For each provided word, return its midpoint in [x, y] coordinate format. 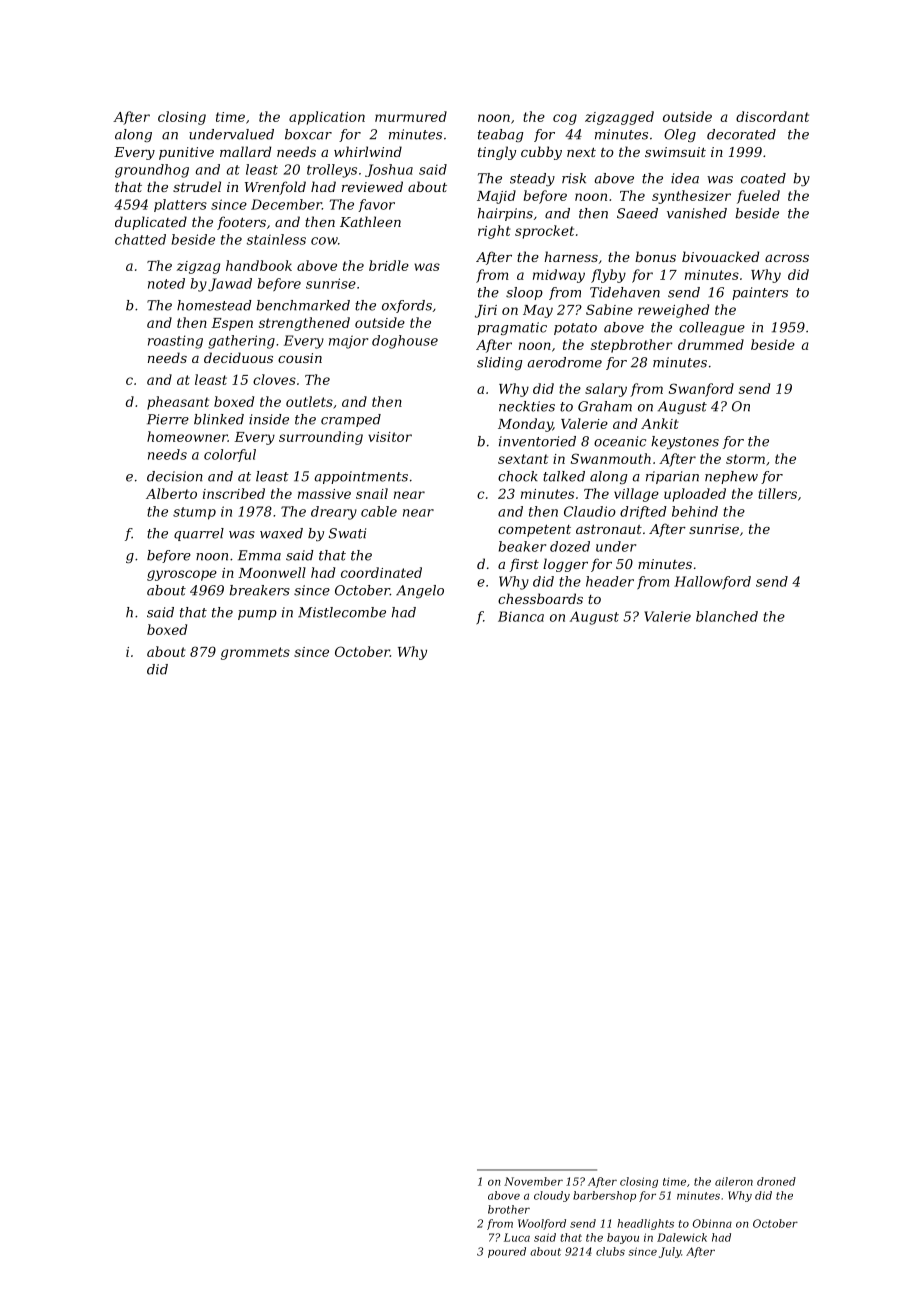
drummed [711, 344]
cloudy [552, 1196]
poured [507, 1252]
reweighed [673, 311]
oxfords [407, 306]
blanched [727, 616]
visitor [390, 437]
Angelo [420, 591]
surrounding [321, 438]
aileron [734, 1181]
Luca [517, 1237]
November [533, 1181]
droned [776, 1181]
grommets [255, 653]
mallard [245, 151]
